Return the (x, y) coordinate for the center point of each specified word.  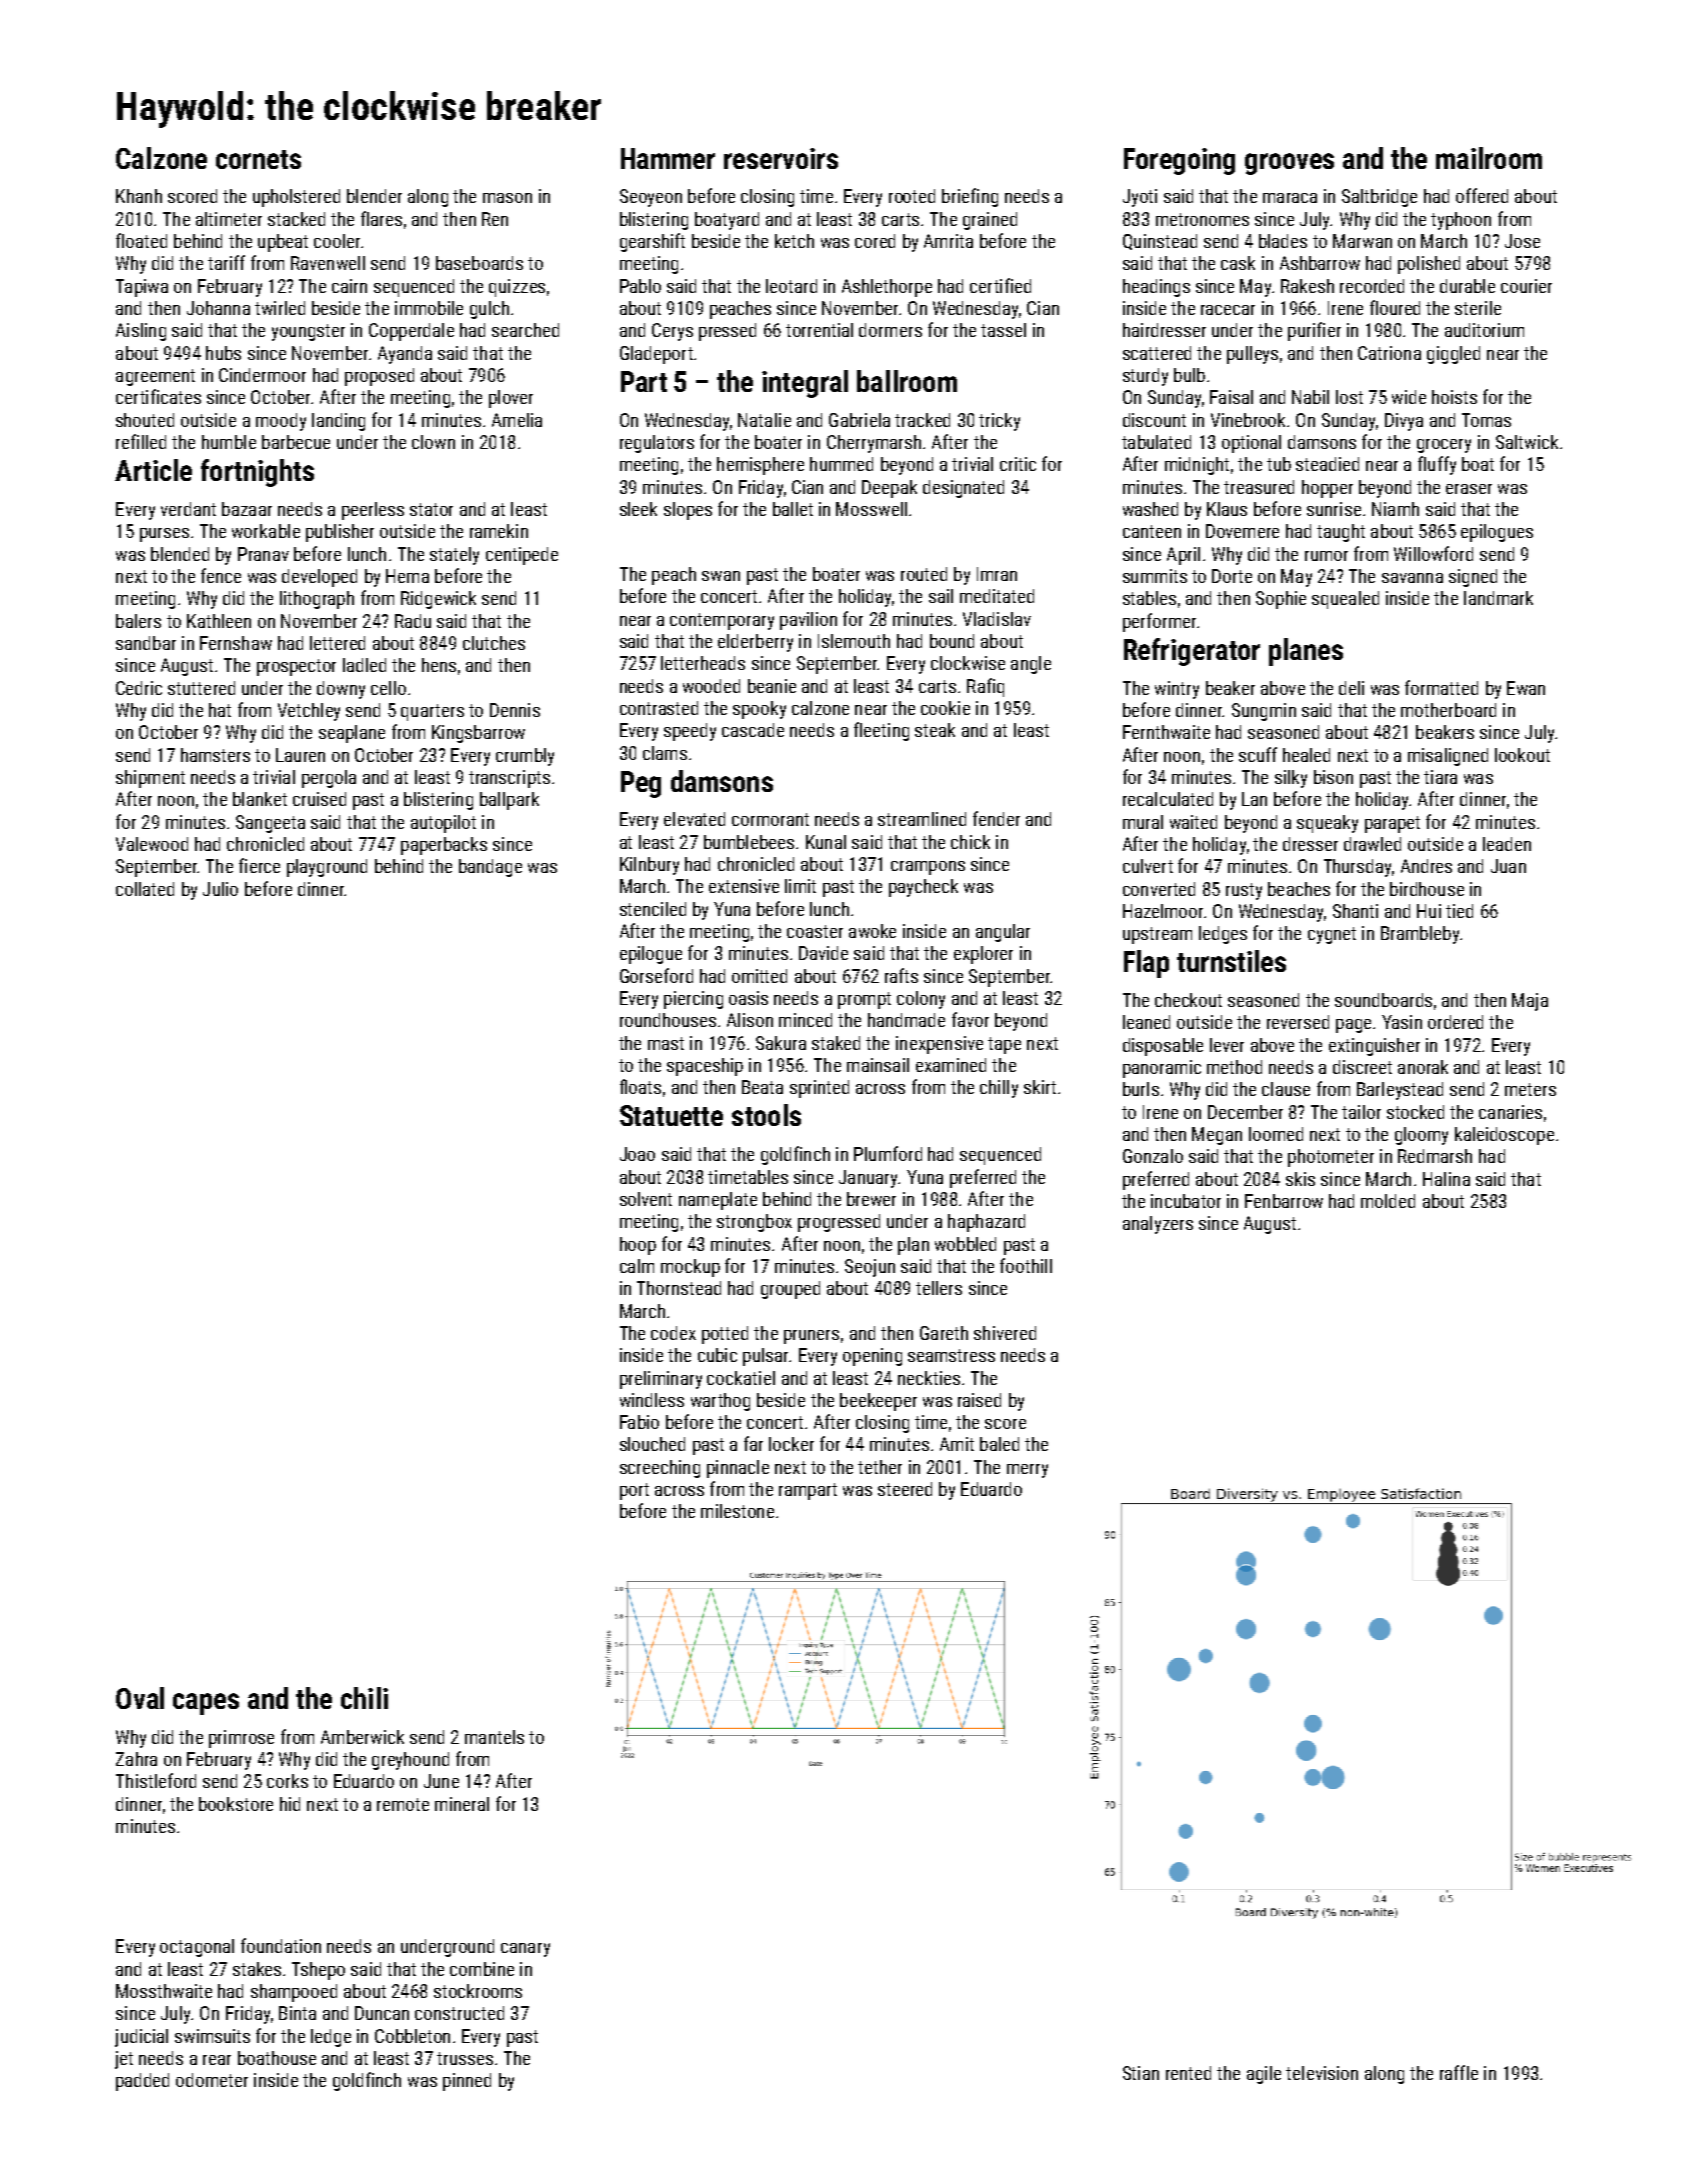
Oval (140, 1698)
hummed (841, 464)
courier (1526, 286)
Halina (1446, 1179)
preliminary (661, 1380)
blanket (260, 799)
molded (1388, 1201)
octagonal (197, 1948)
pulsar (765, 1357)
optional (1251, 444)
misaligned (1448, 757)
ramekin (499, 531)
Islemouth (854, 641)
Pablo (640, 286)
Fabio (639, 1422)
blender (374, 196)
